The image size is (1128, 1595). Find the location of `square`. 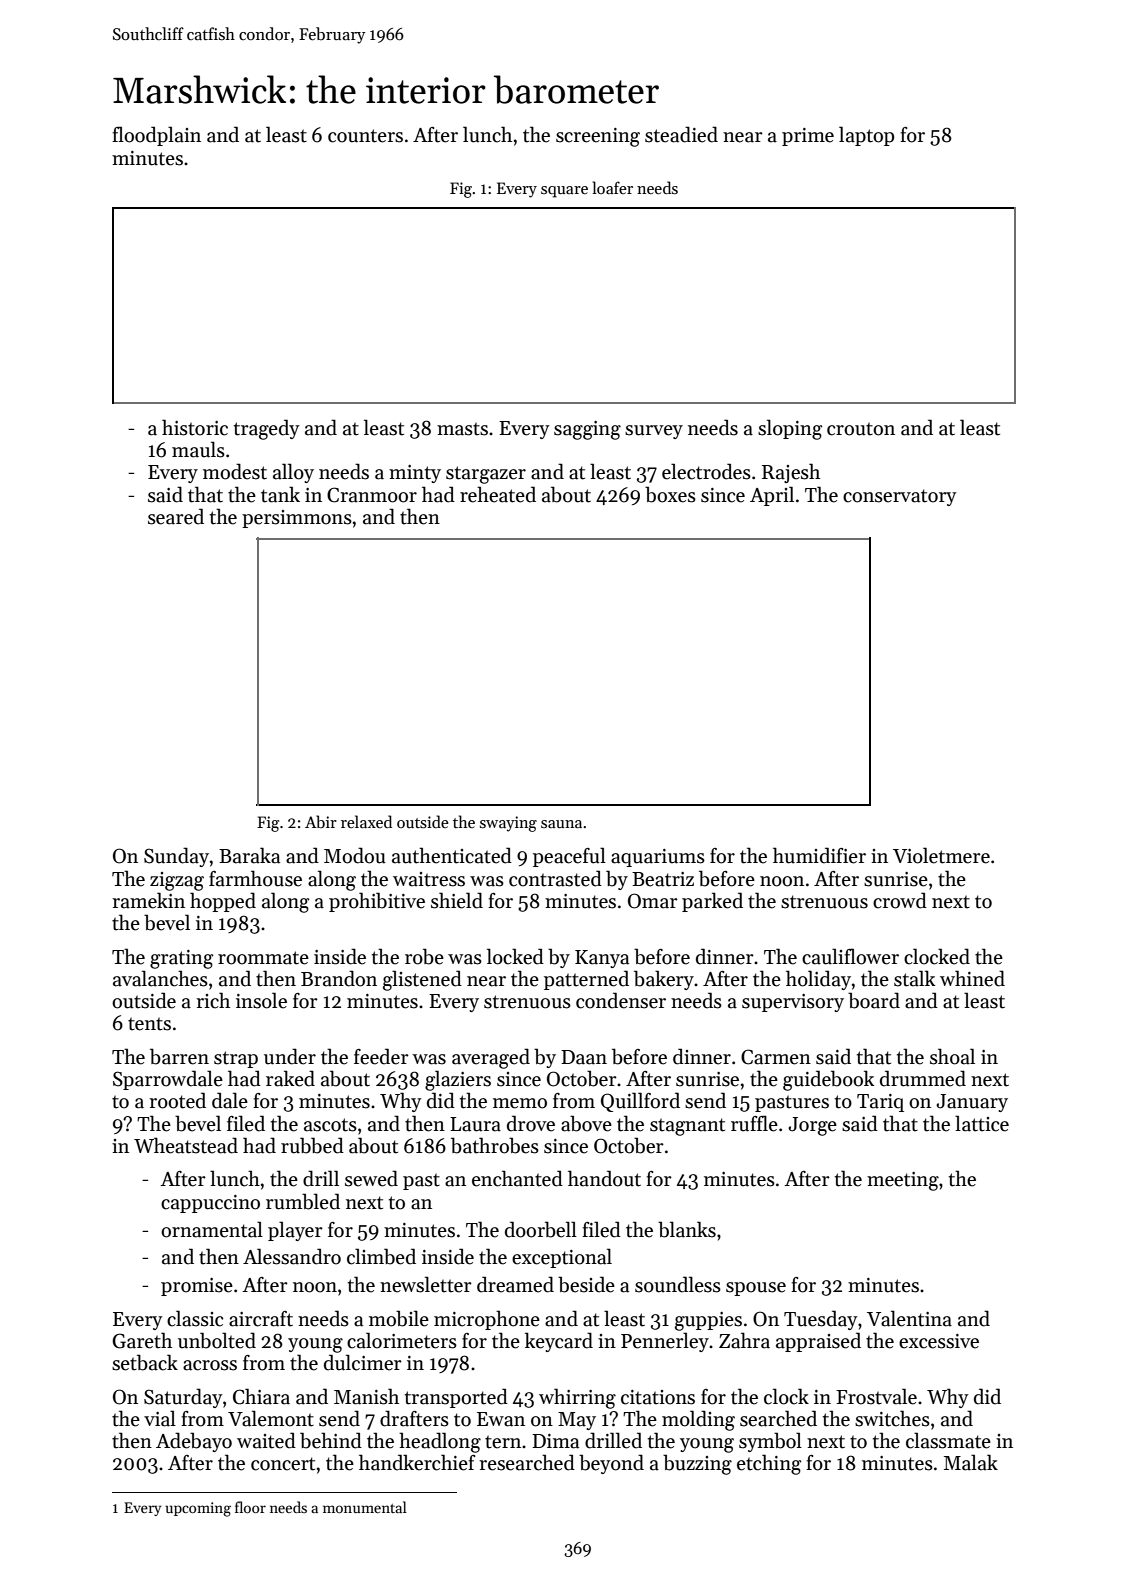

square is located at coordinates (564, 192).
